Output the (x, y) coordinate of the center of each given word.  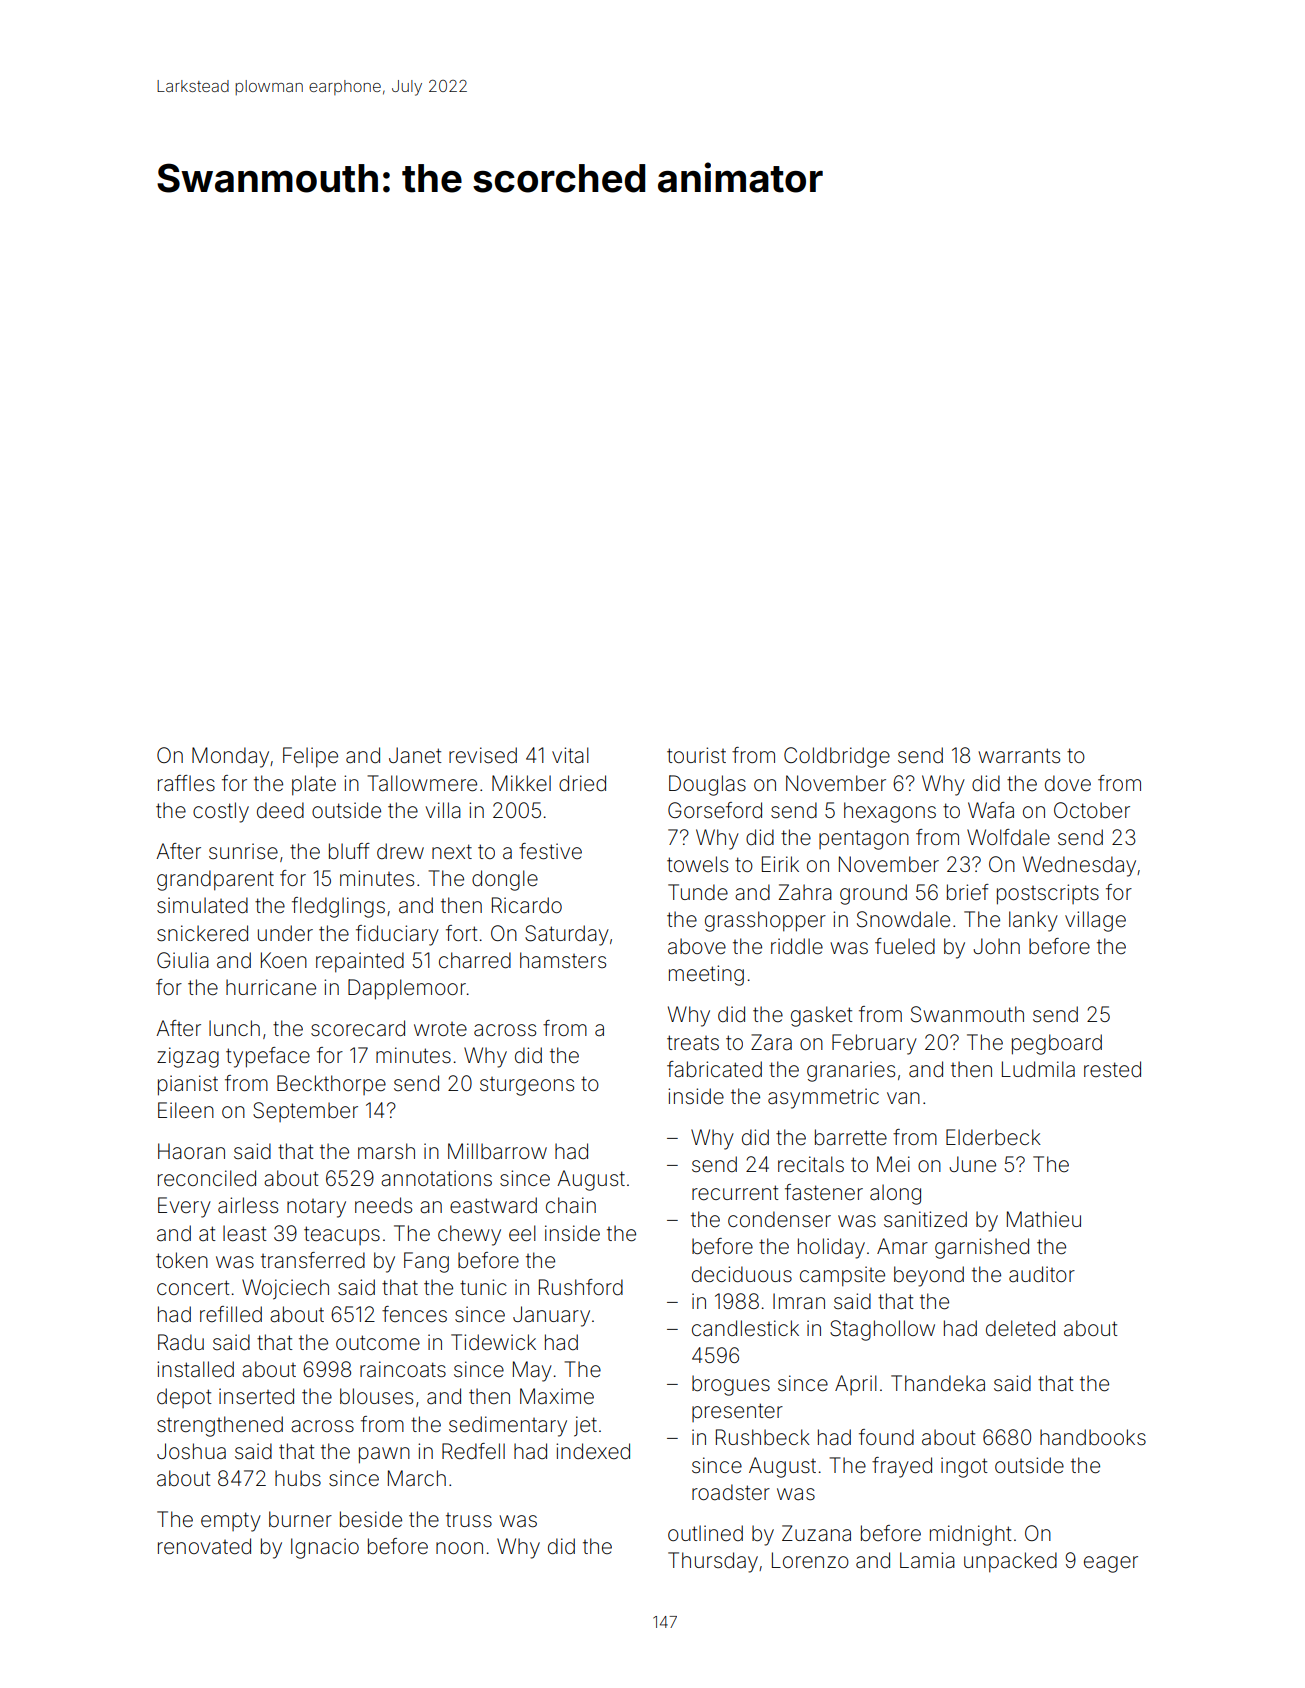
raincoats (403, 1369)
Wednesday (1079, 866)
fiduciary (397, 935)
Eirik (780, 864)
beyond (929, 1276)
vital (570, 755)
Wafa (991, 810)
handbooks (1093, 1437)
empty (231, 1522)
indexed (593, 1451)
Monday (230, 757)
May (532, 1371)
